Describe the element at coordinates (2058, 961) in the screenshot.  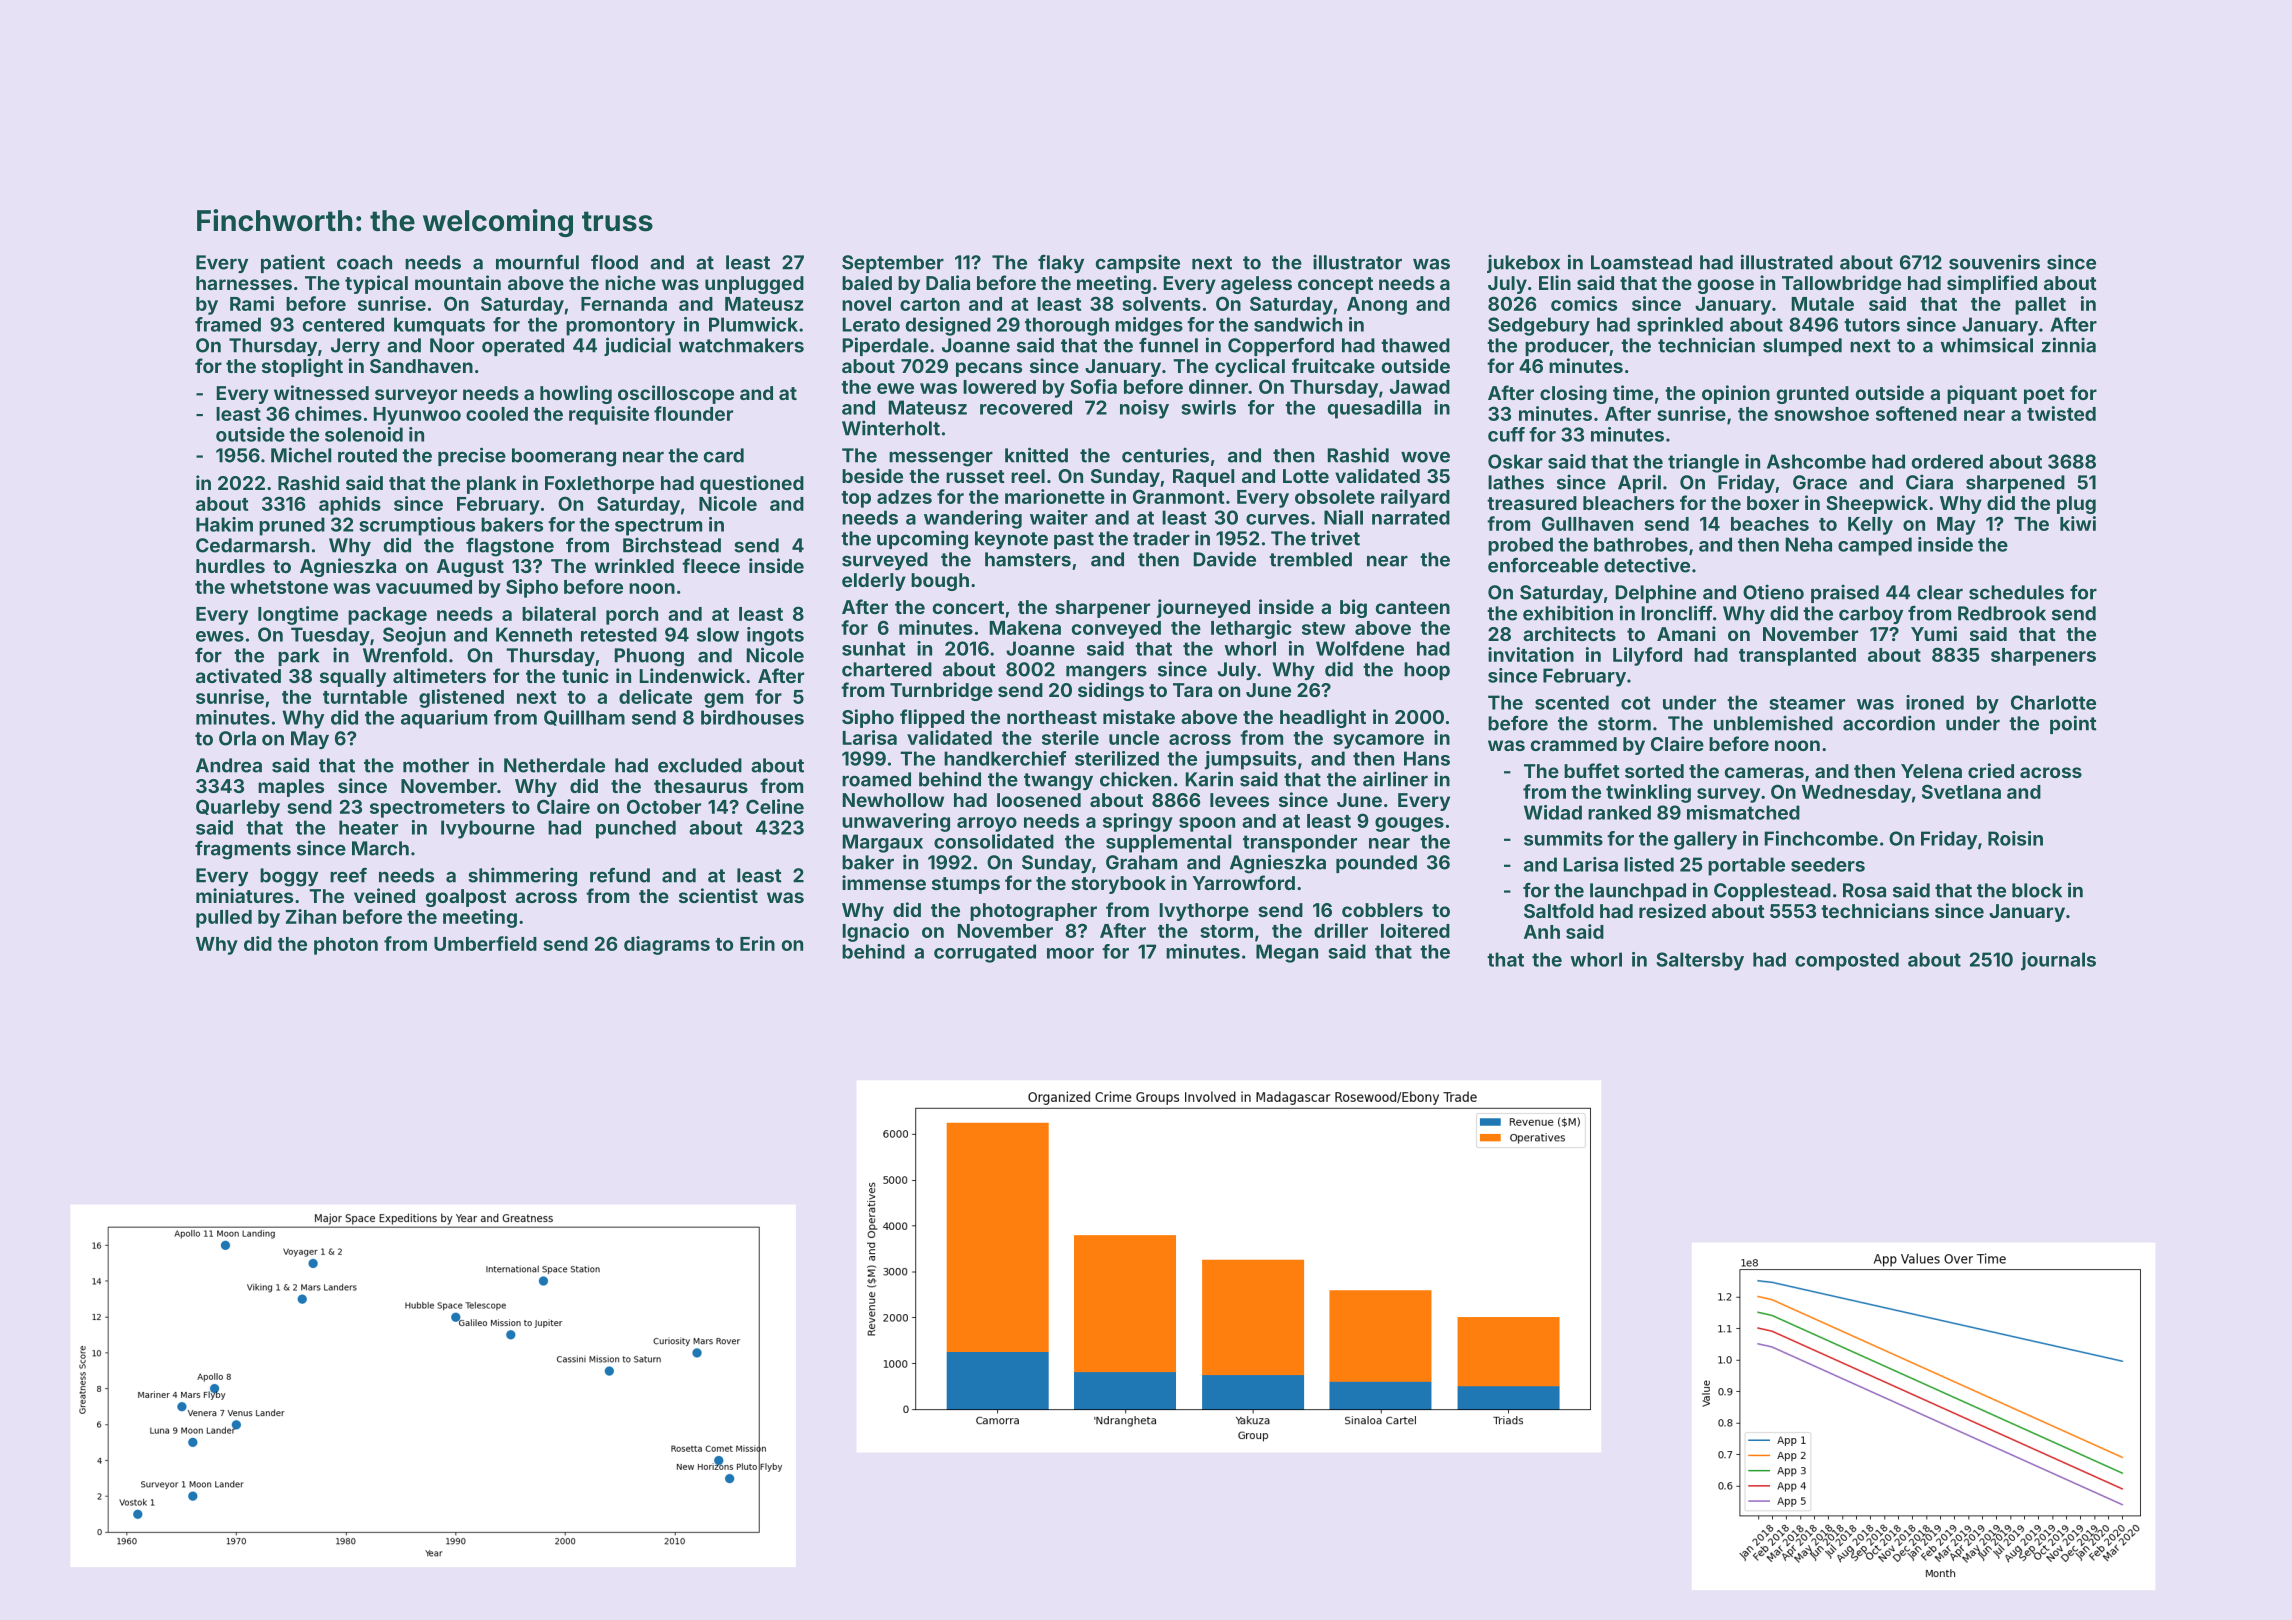
I see `journals` at that location.
